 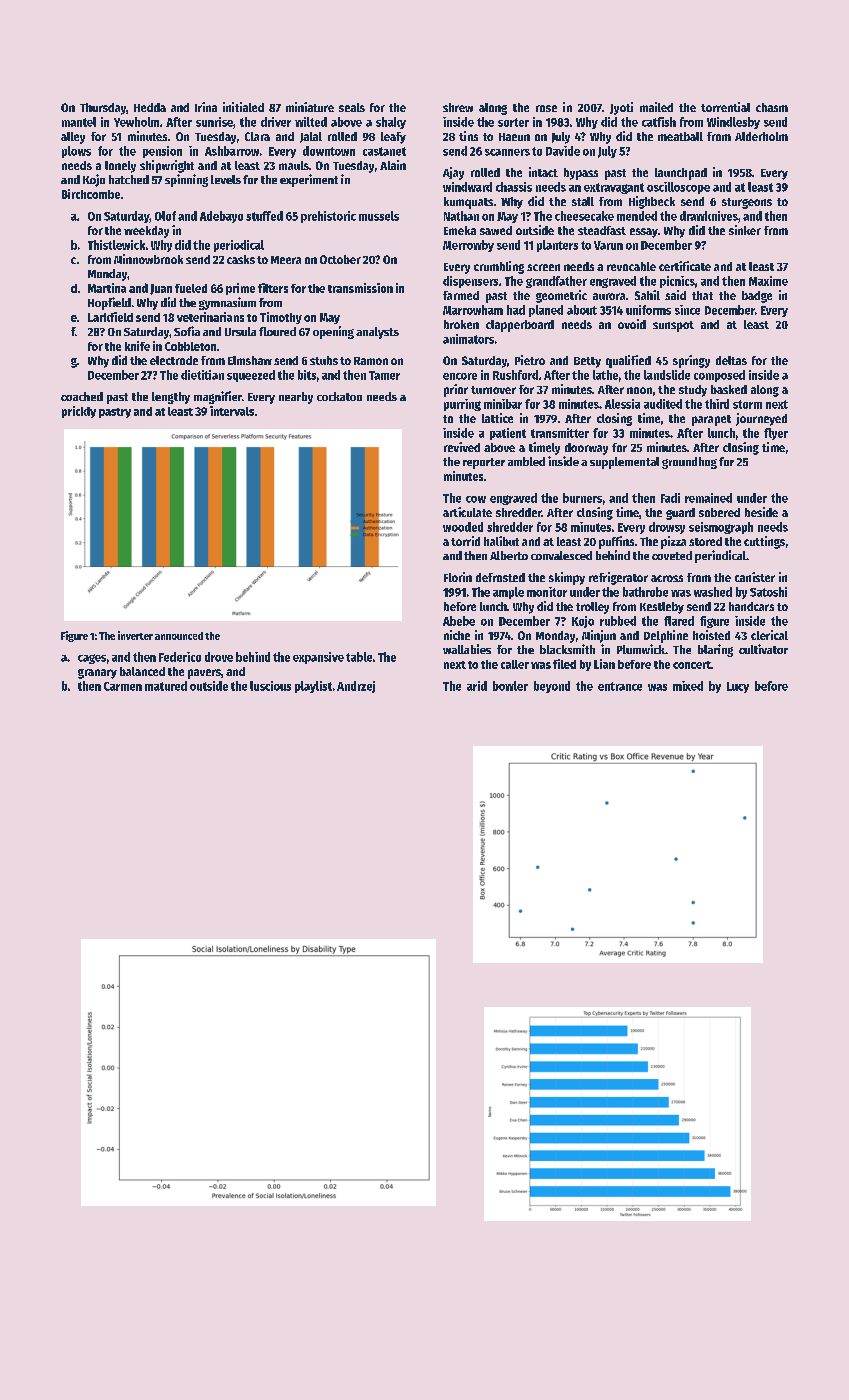 I want to click on revocable, so click(x=631, y=266).
